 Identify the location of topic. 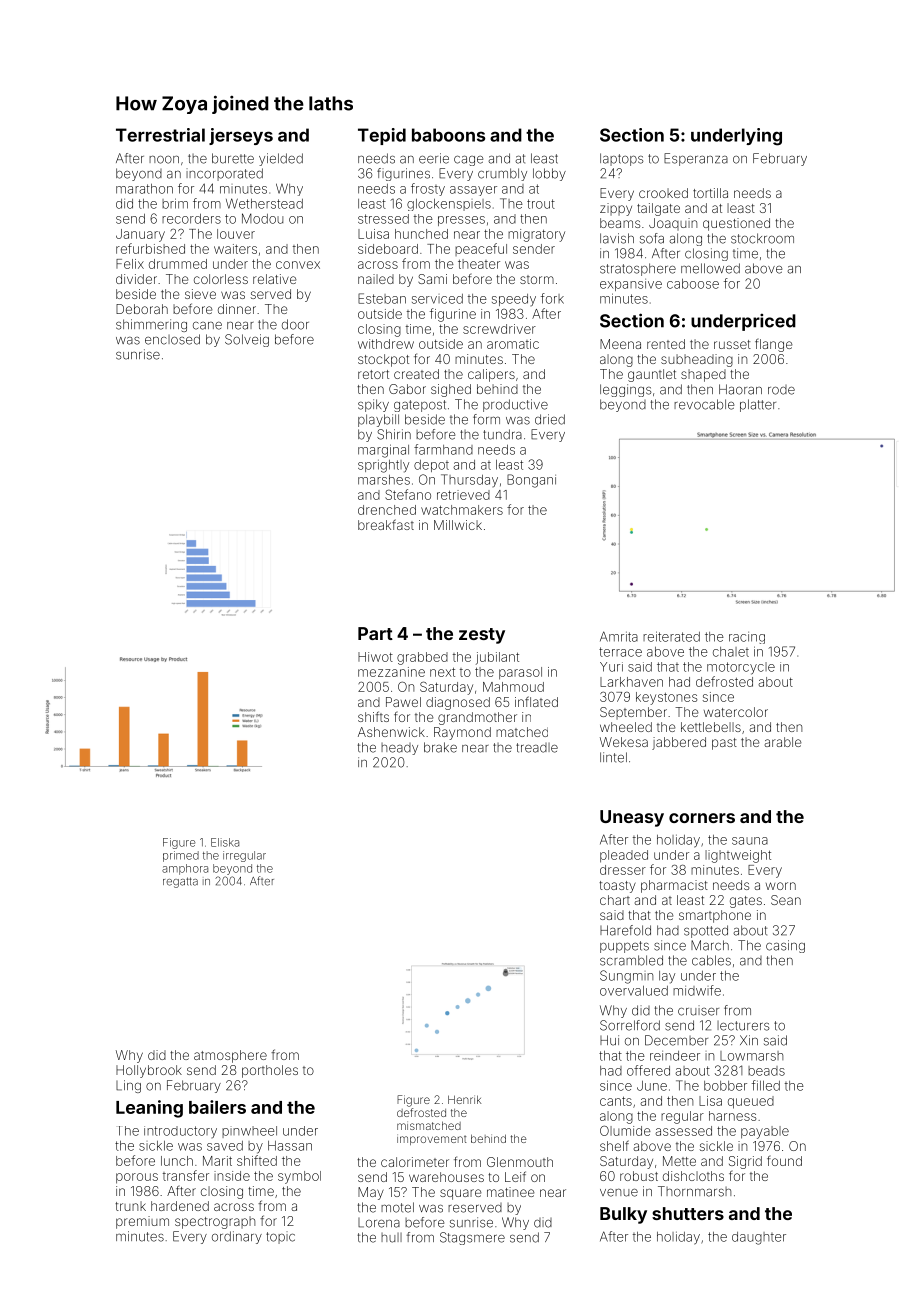
(280, 1237).
